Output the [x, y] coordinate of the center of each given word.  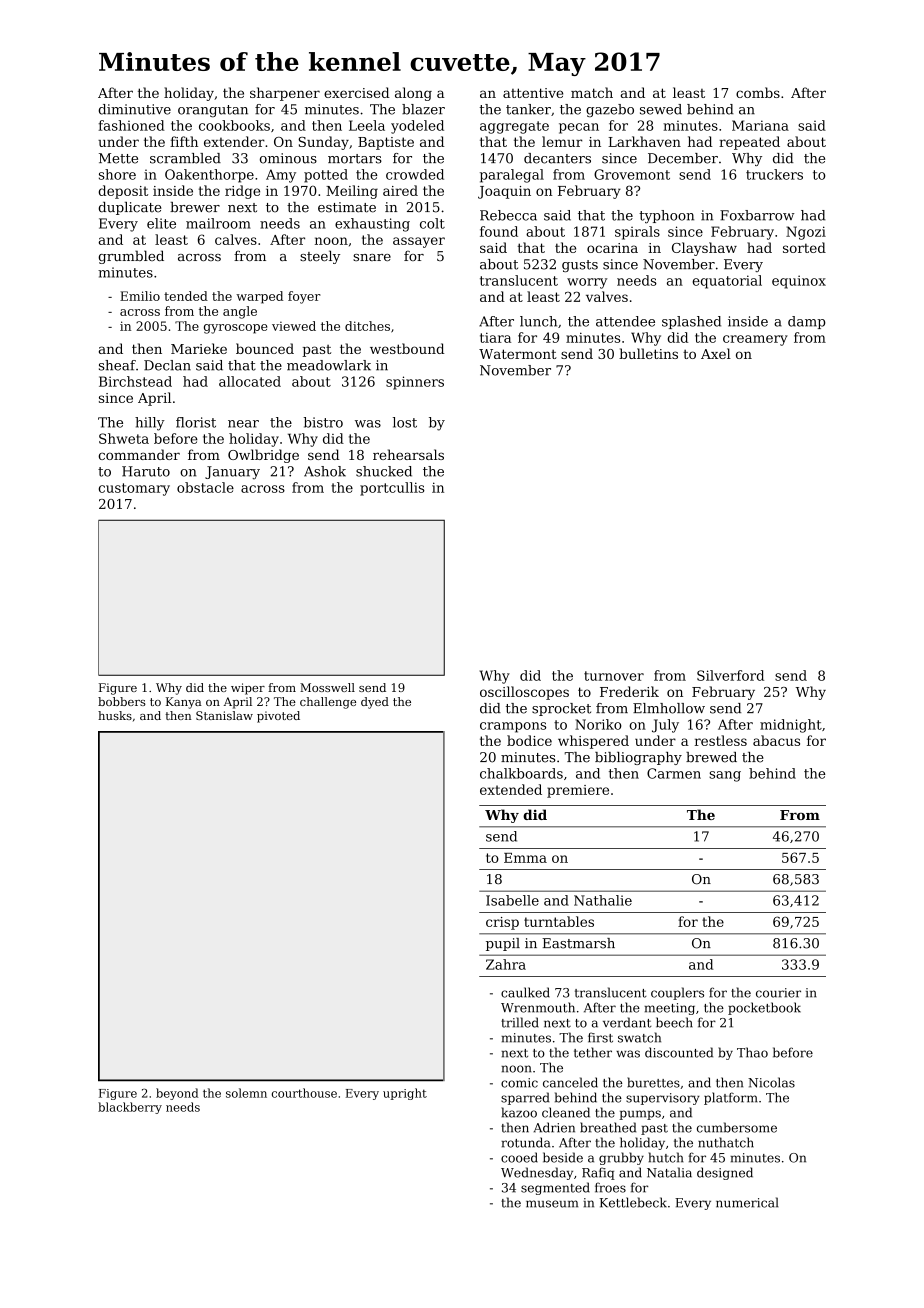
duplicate [129, 208]
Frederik [629, 691]
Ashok [325, 471]
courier [778, 993]
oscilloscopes [524, 693]
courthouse [304, 1093]
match [592, 92]
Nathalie [603, 900]
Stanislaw [224, 715]
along [413, 94]
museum [552, 1204]
